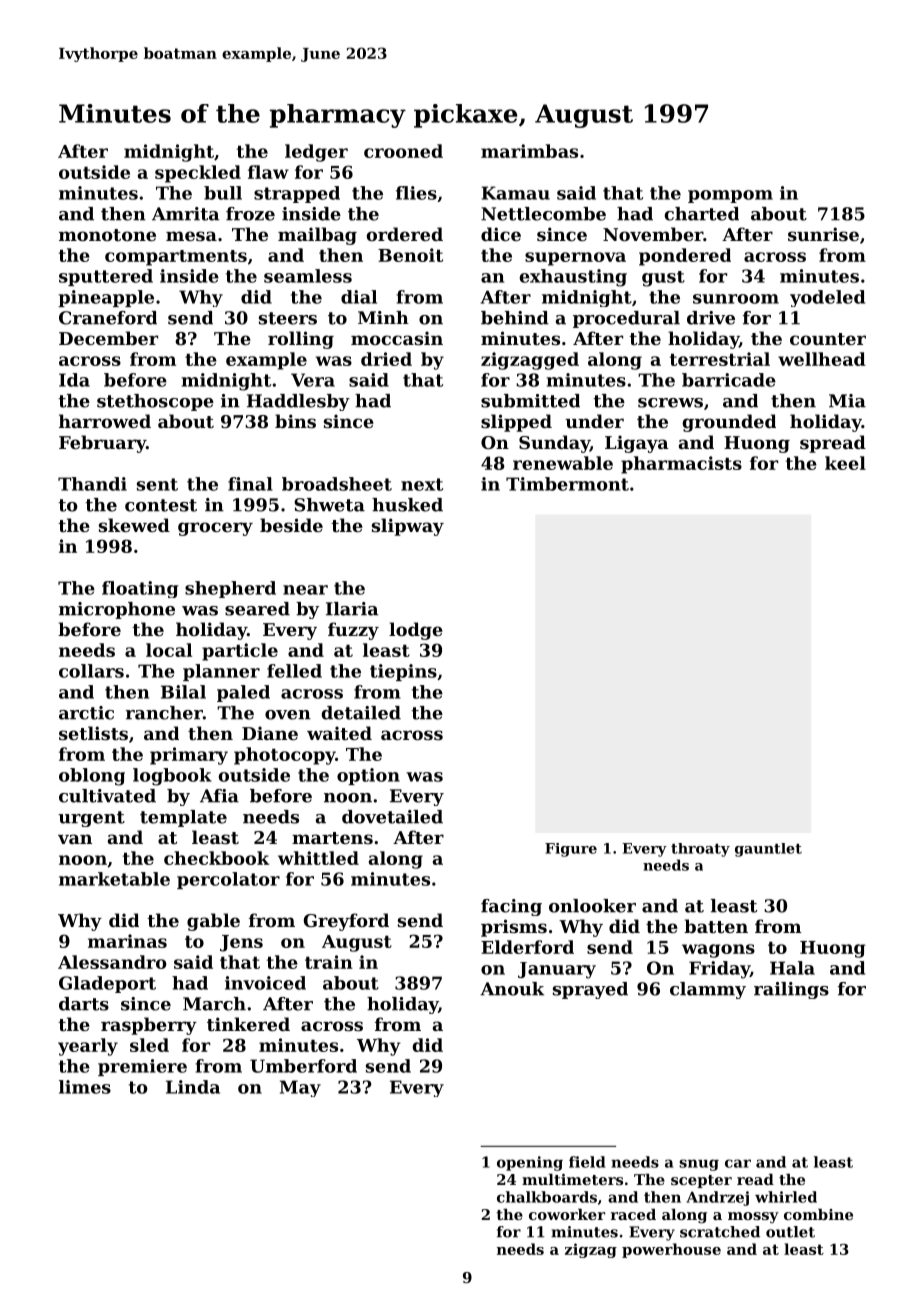  Describe the element at coordinates (792, 968) in the page. I see `Hala` at that location.
